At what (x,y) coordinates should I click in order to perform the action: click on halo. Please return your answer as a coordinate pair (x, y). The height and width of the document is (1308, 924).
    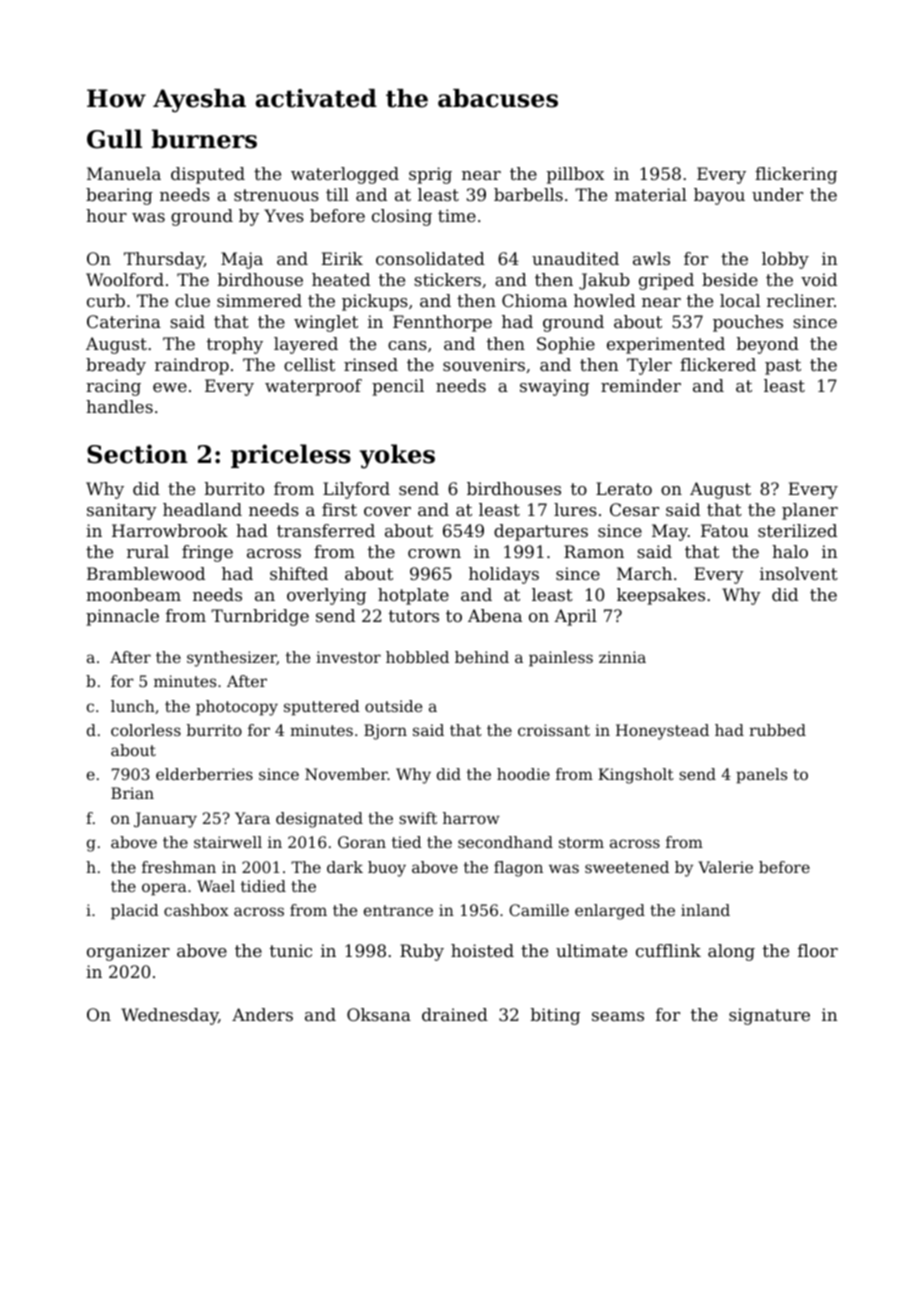
    Looking at the image, I should click on (790, 551).
